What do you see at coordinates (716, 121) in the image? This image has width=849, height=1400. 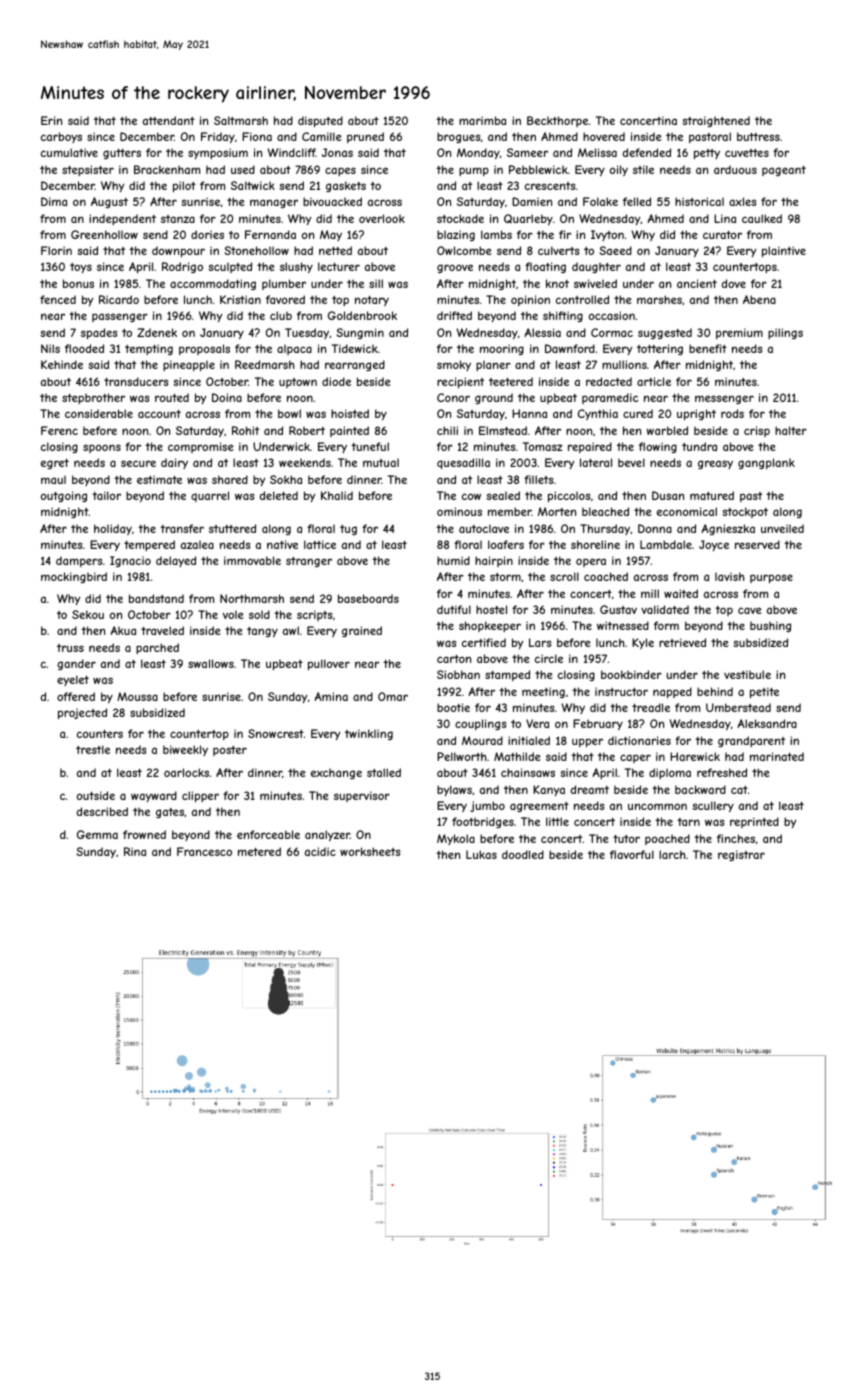 I see `straightened` at bounding box center [716, 121].
